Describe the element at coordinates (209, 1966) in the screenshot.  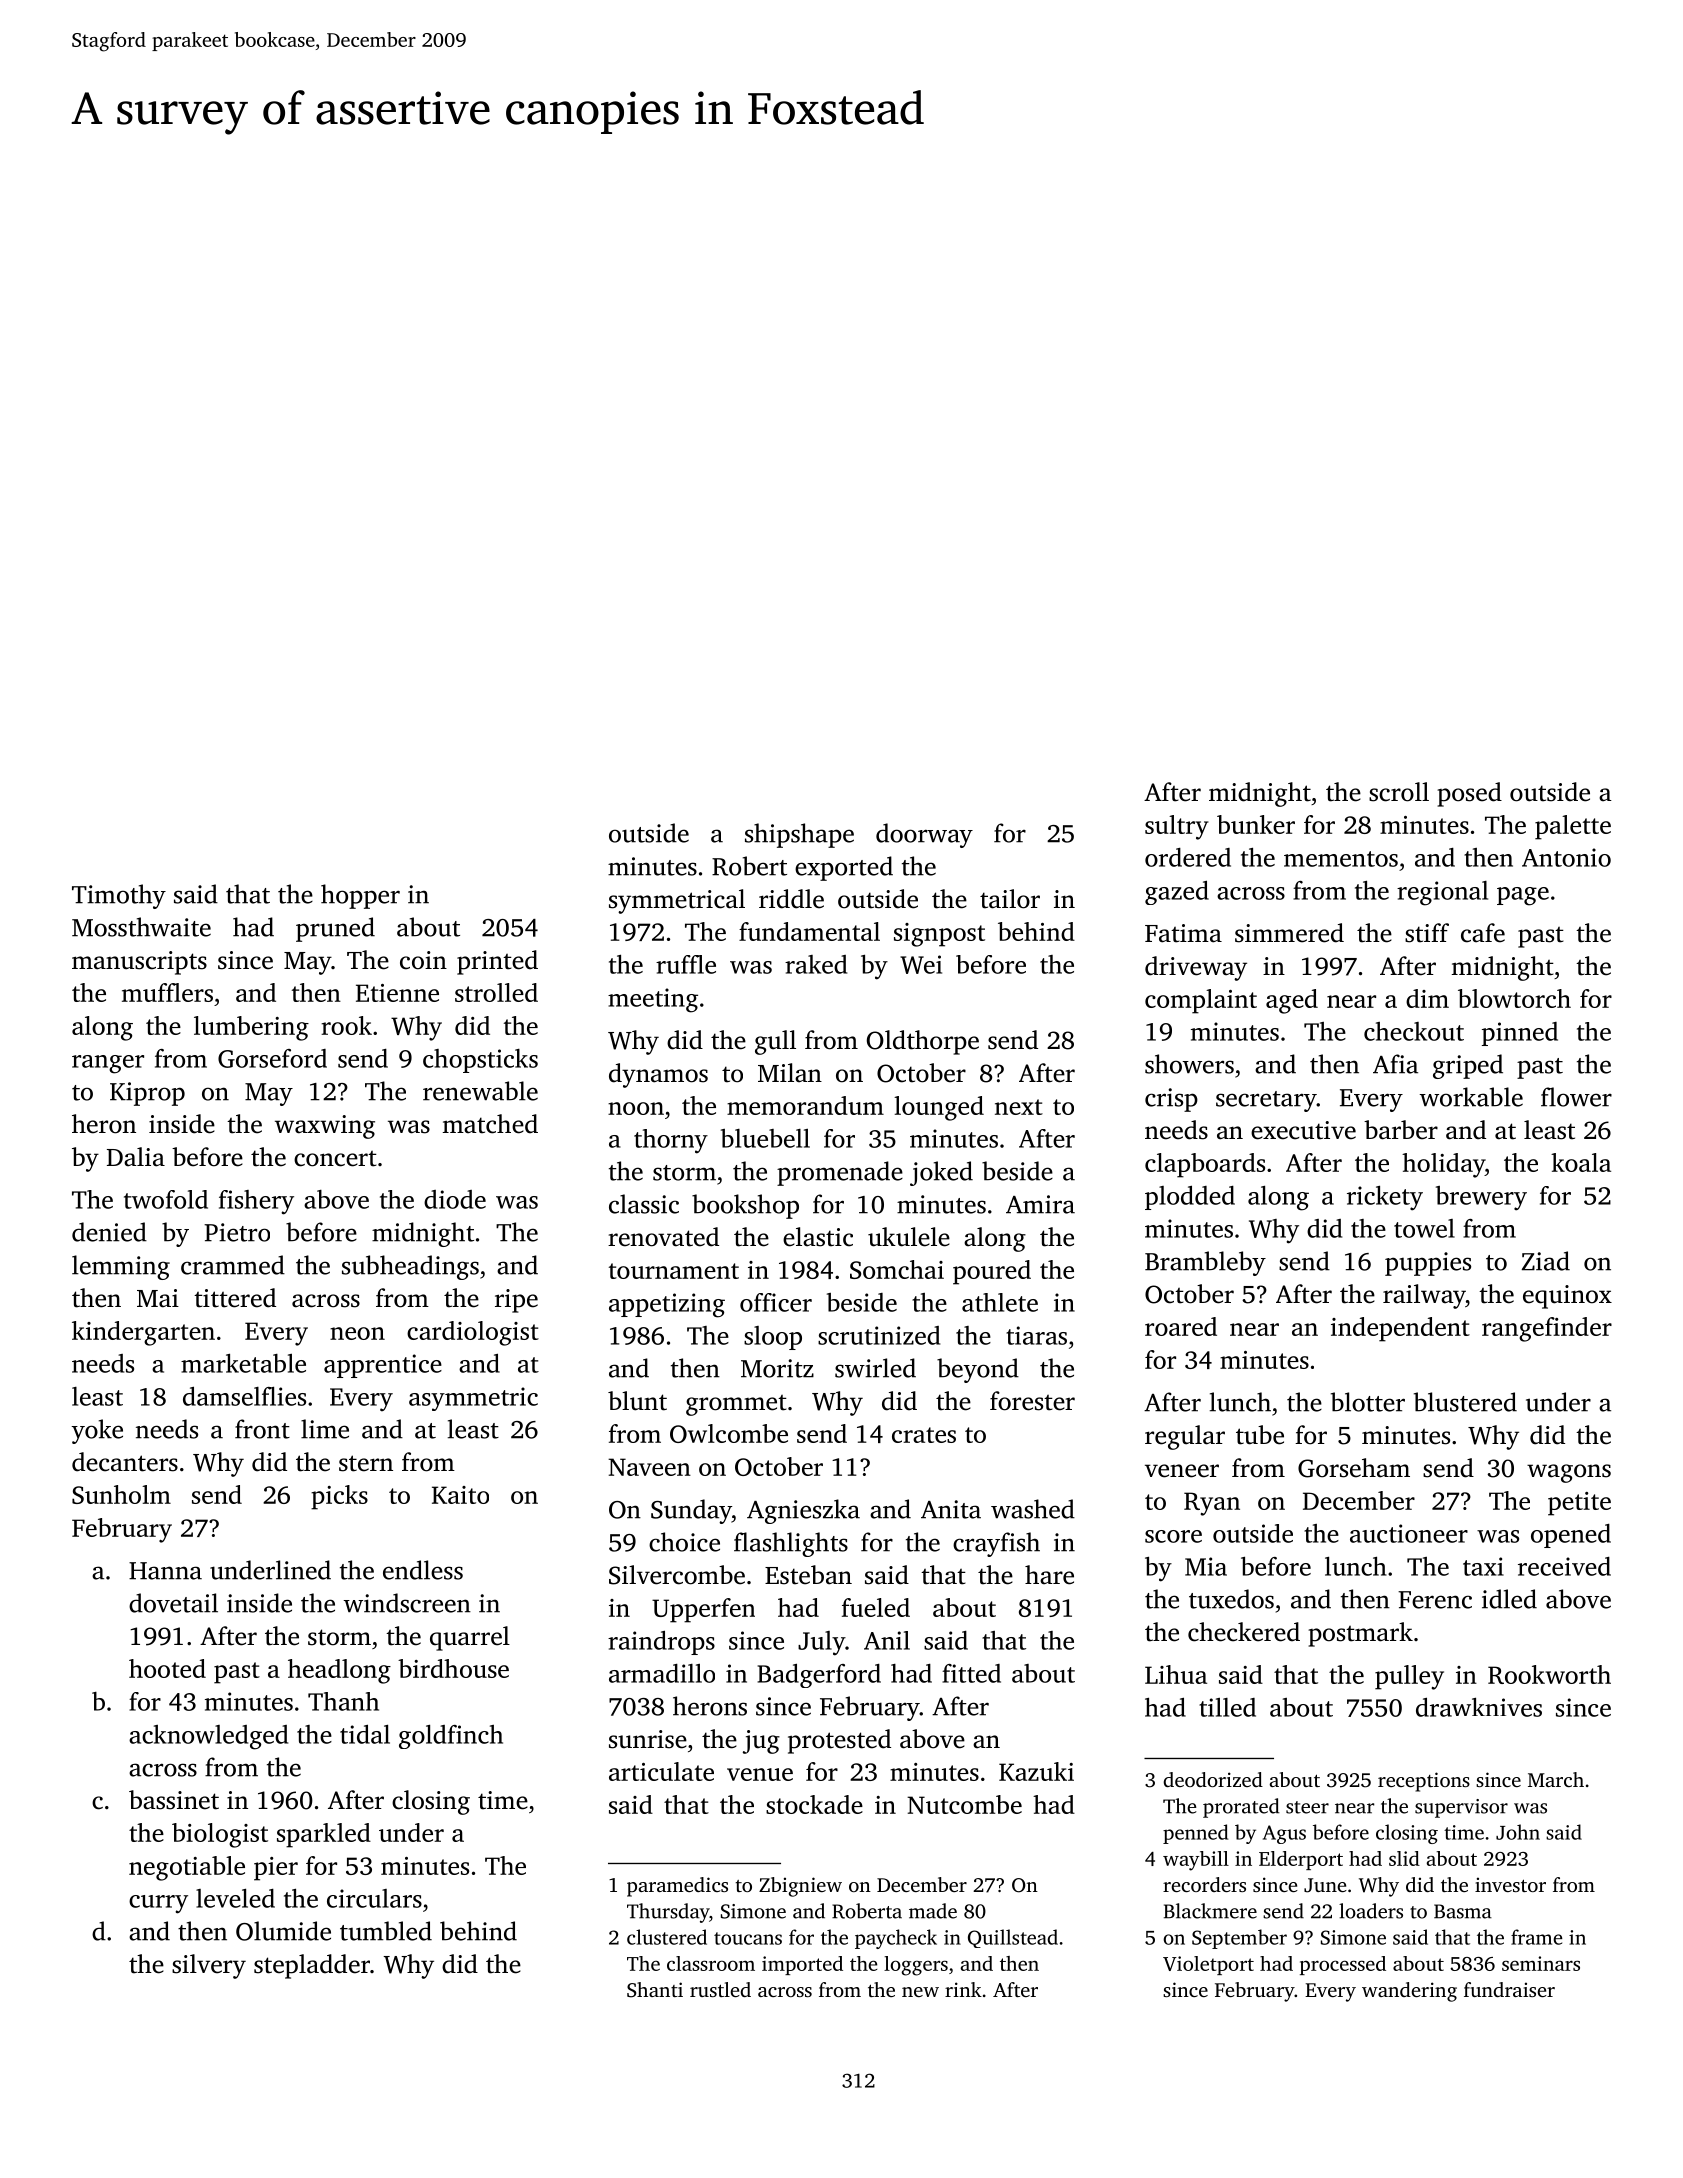
I see `silvery` at that location.
